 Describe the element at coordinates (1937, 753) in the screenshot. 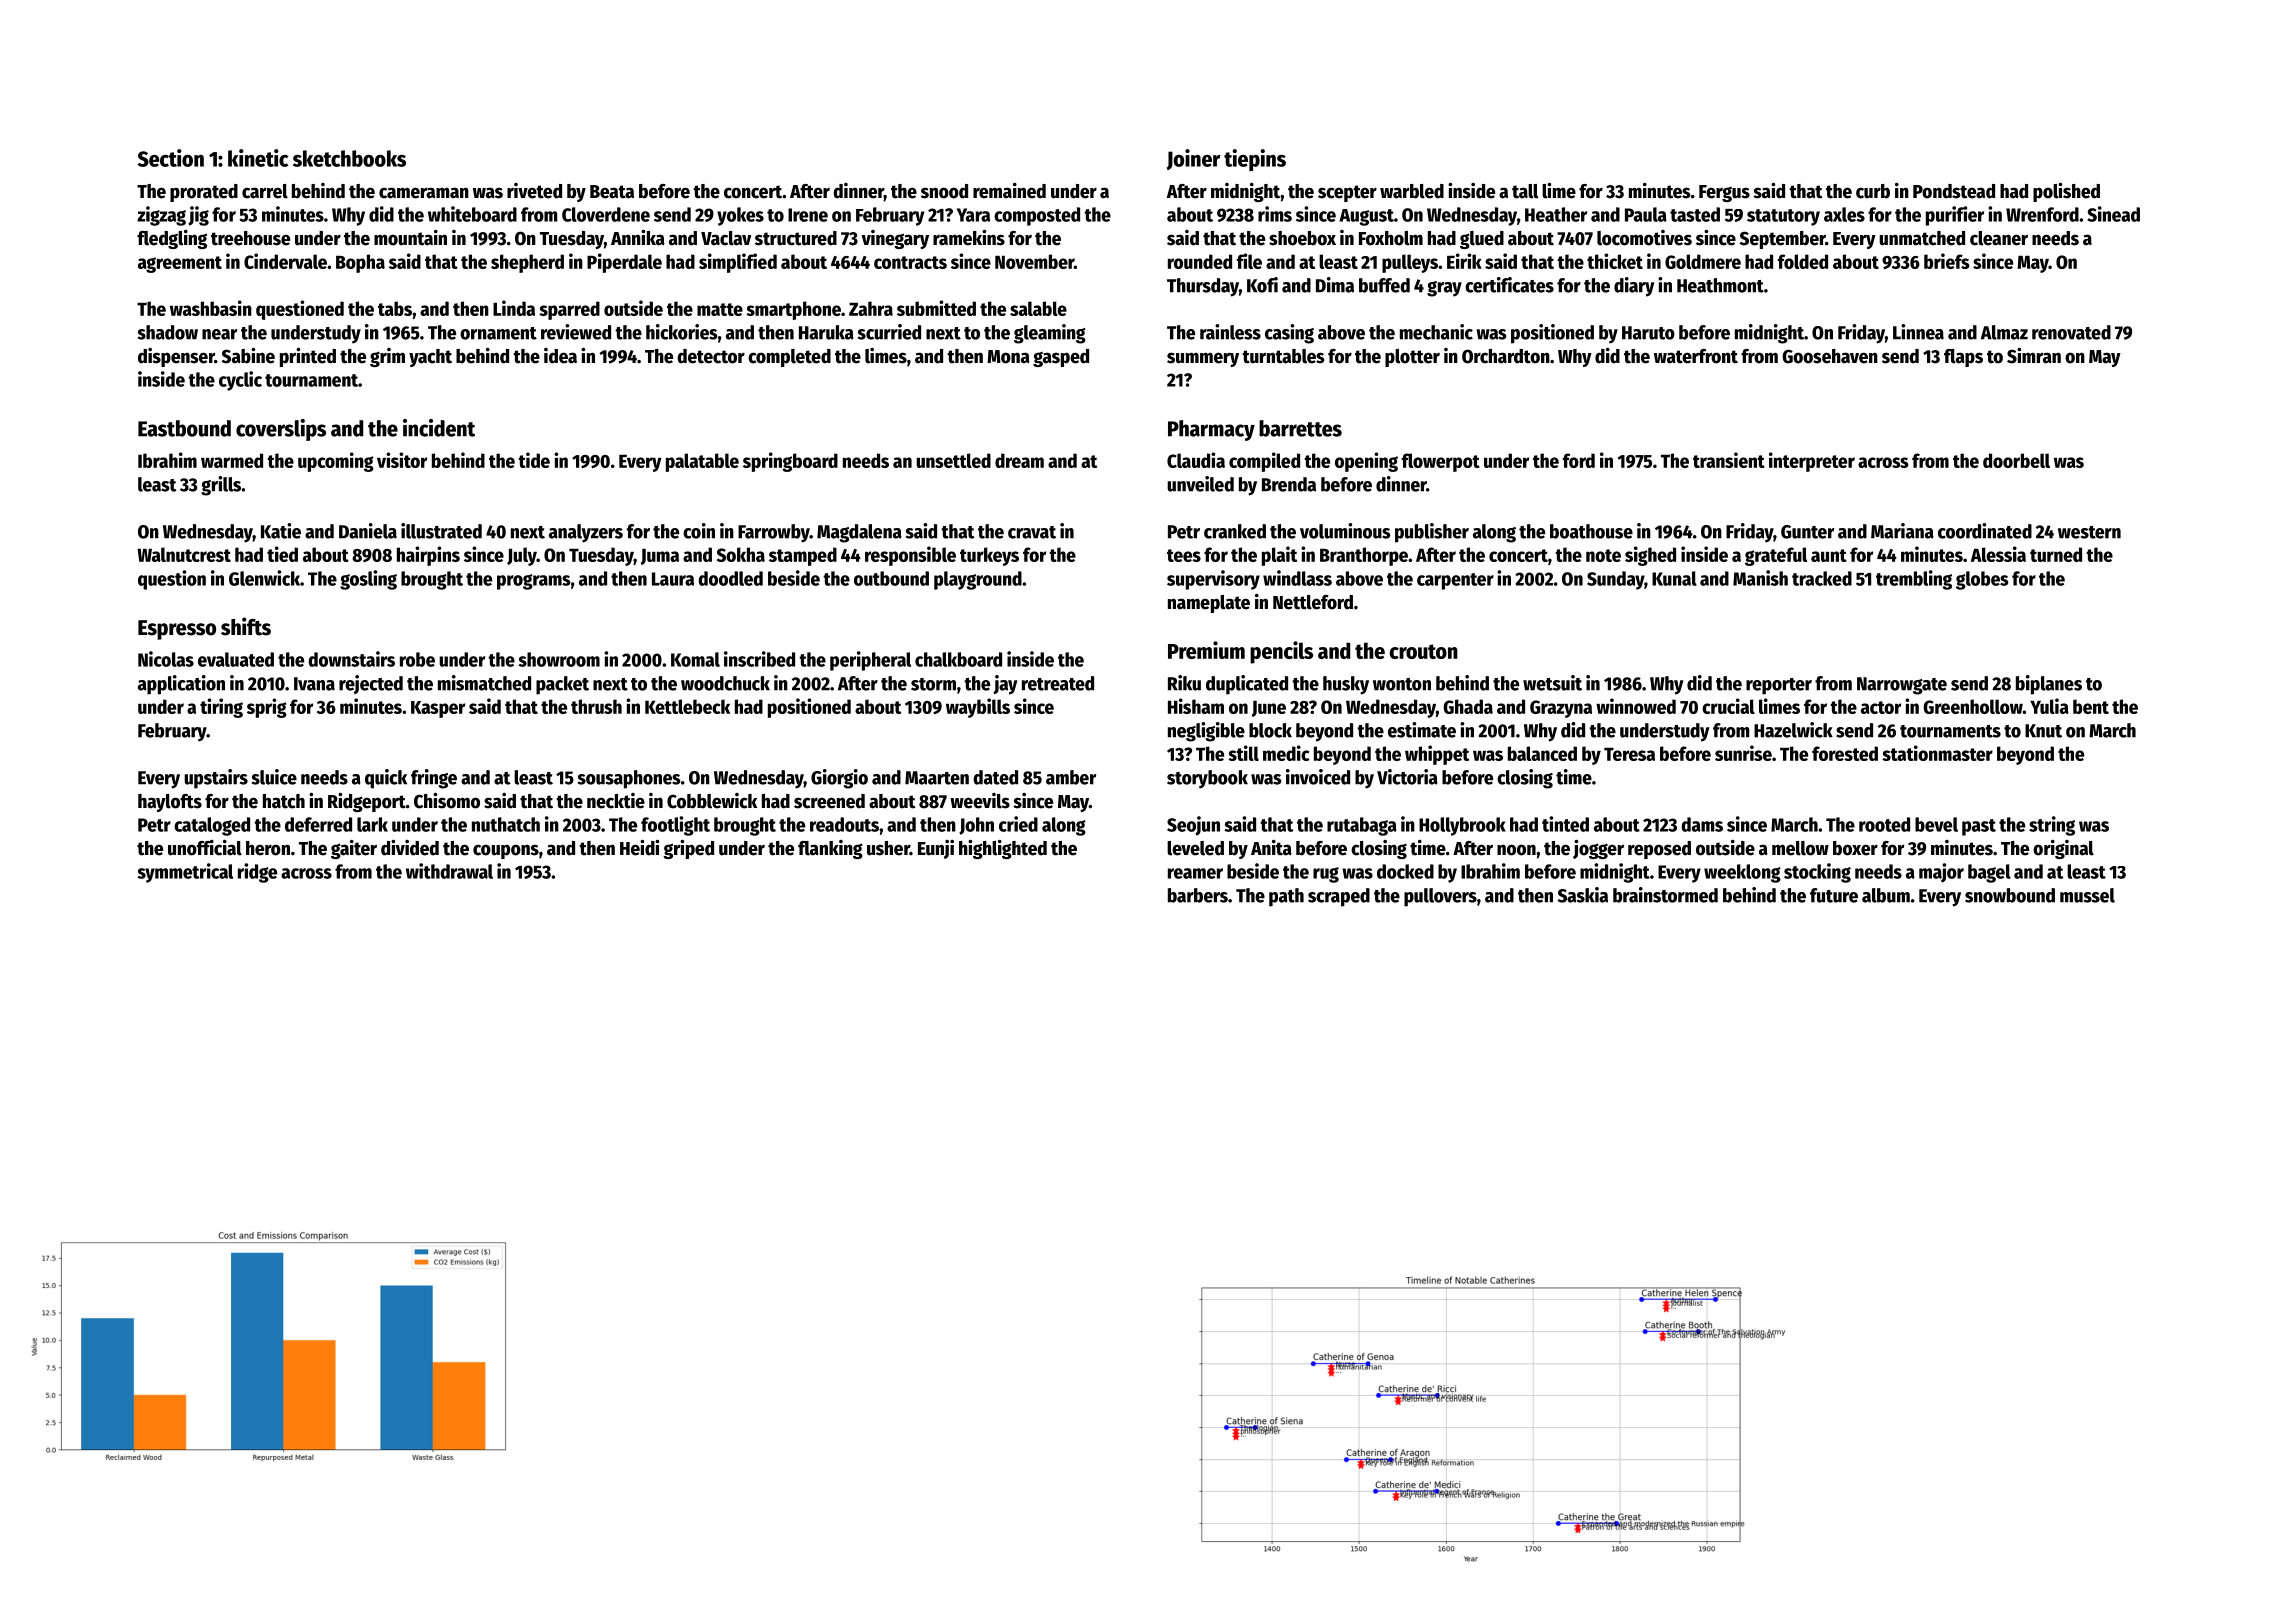

I see `stationmaster` at that location.
